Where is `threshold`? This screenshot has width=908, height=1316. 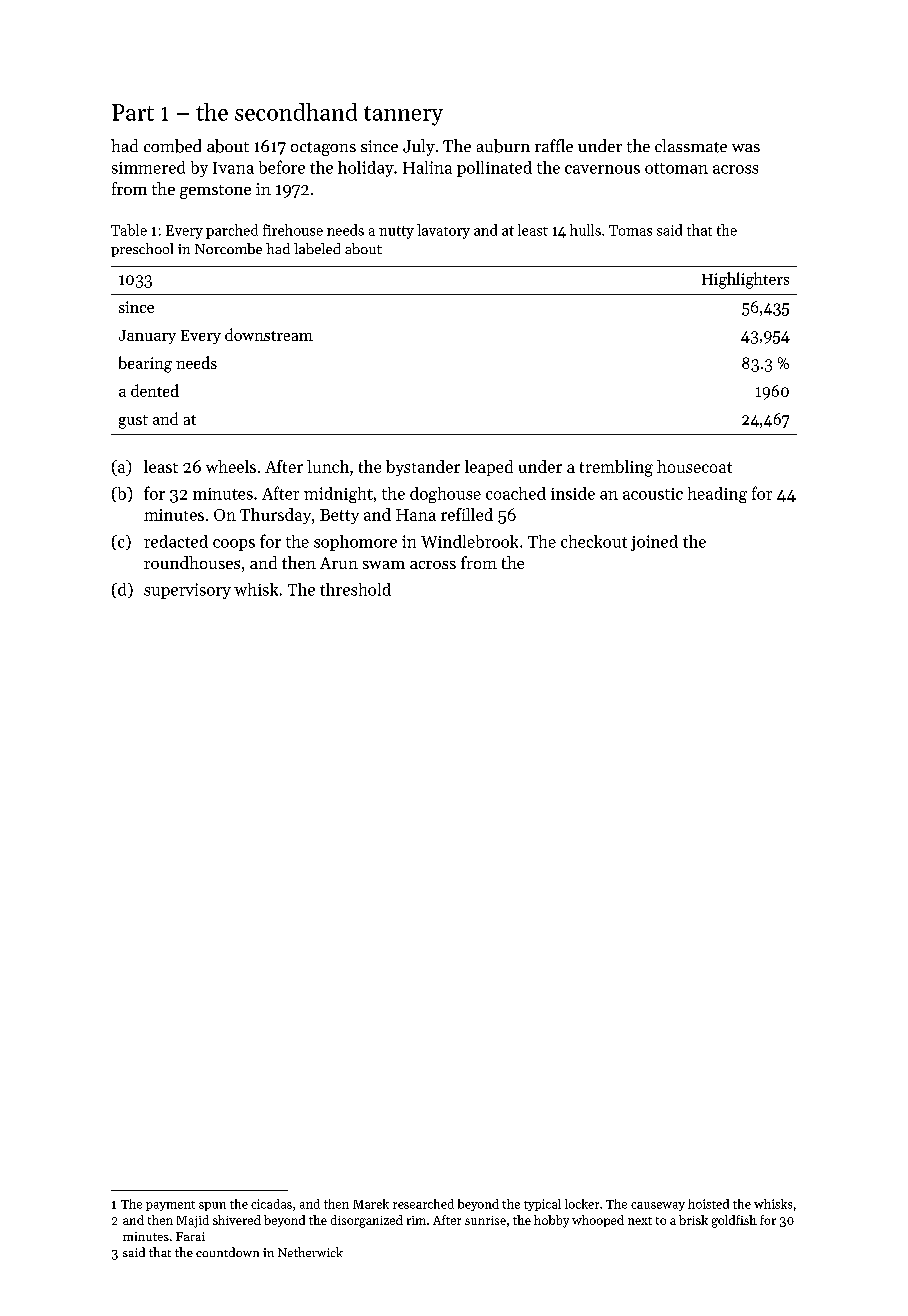
threshold is located at coordinates (355, 589).
